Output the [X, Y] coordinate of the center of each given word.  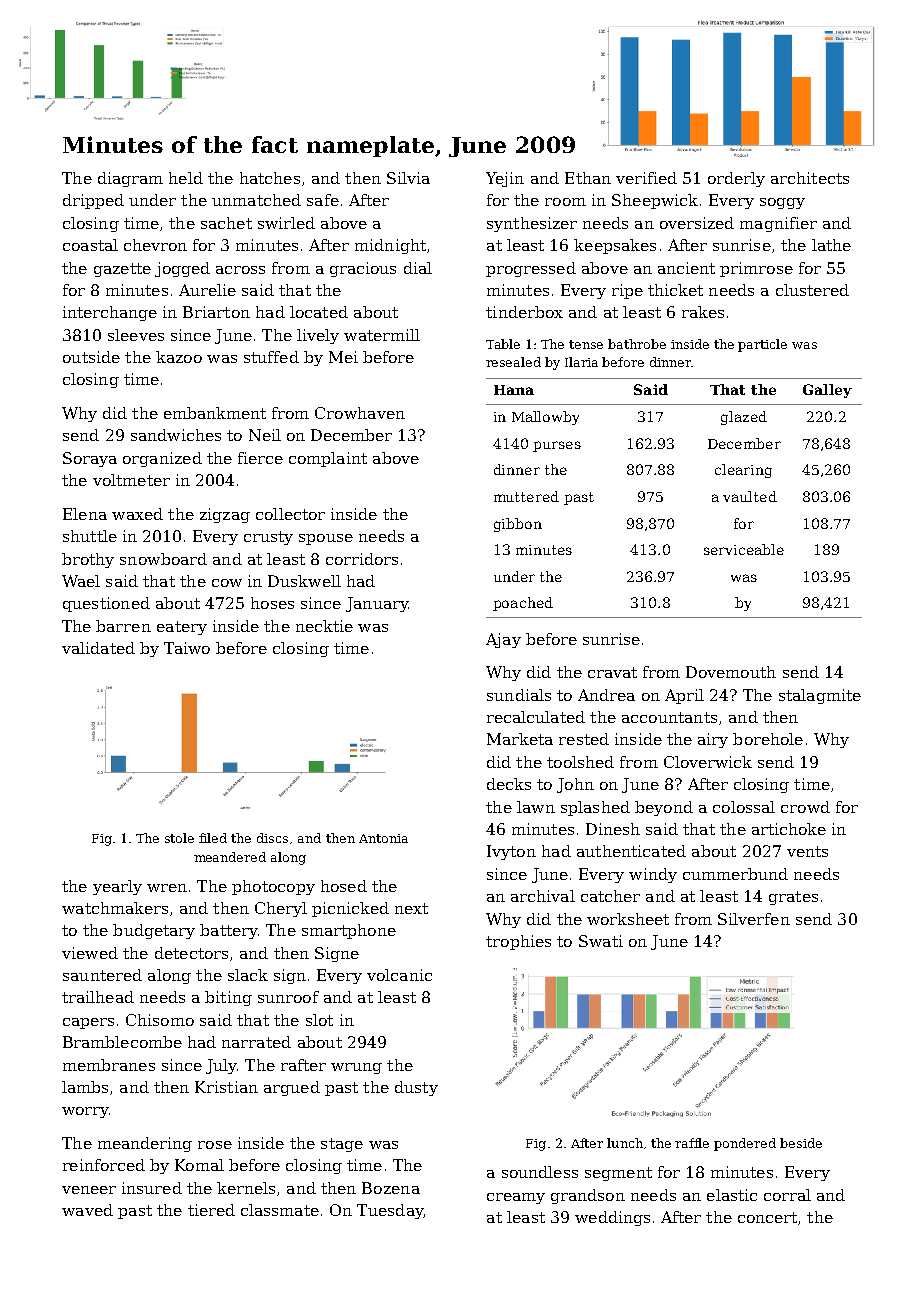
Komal [199, 1165]
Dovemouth [731, 672]
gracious [363, 269]
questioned [106, 604]
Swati [601, 941]
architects [810, 178]
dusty [416, 1088]
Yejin [505, 179]
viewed [90, 953]
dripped [93, 201]
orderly [736, 179]
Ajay [503, 640]
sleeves [136, 335]
